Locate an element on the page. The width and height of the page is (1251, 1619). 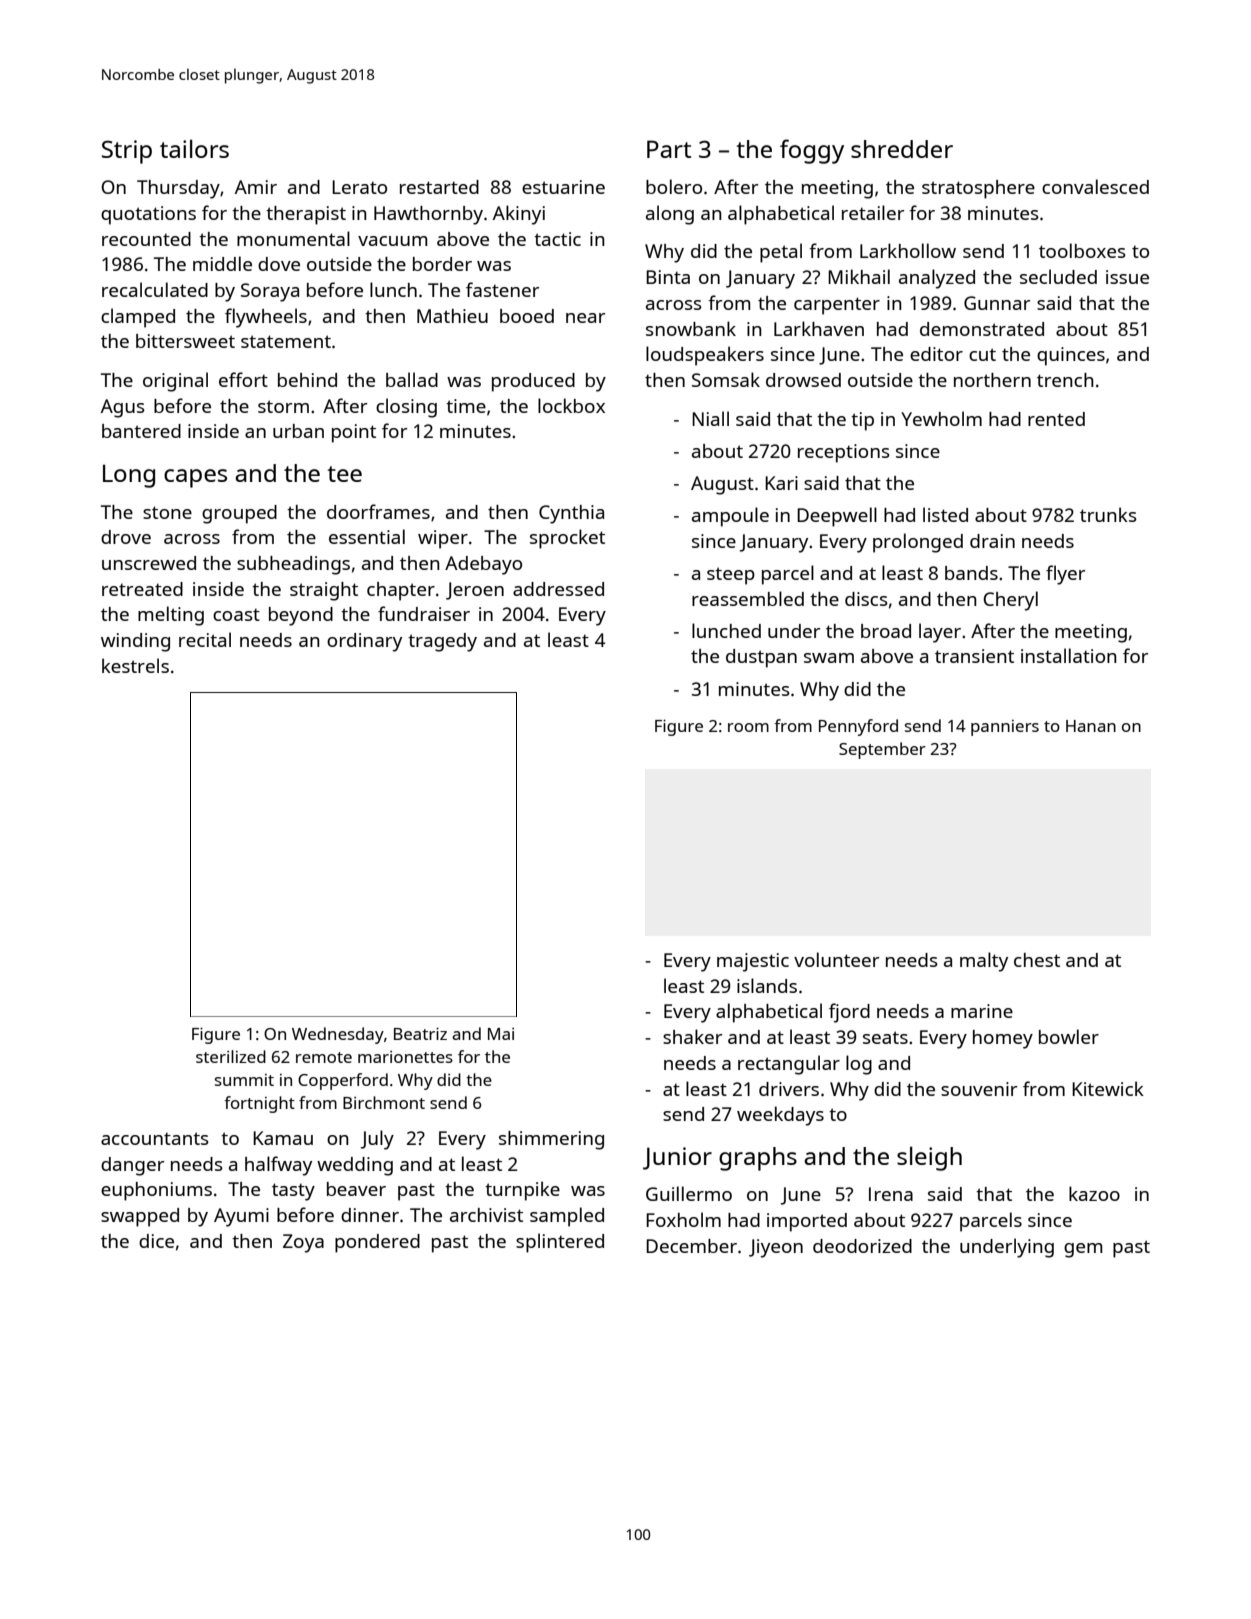
Kamau is located at coordinates (283, 1138).
